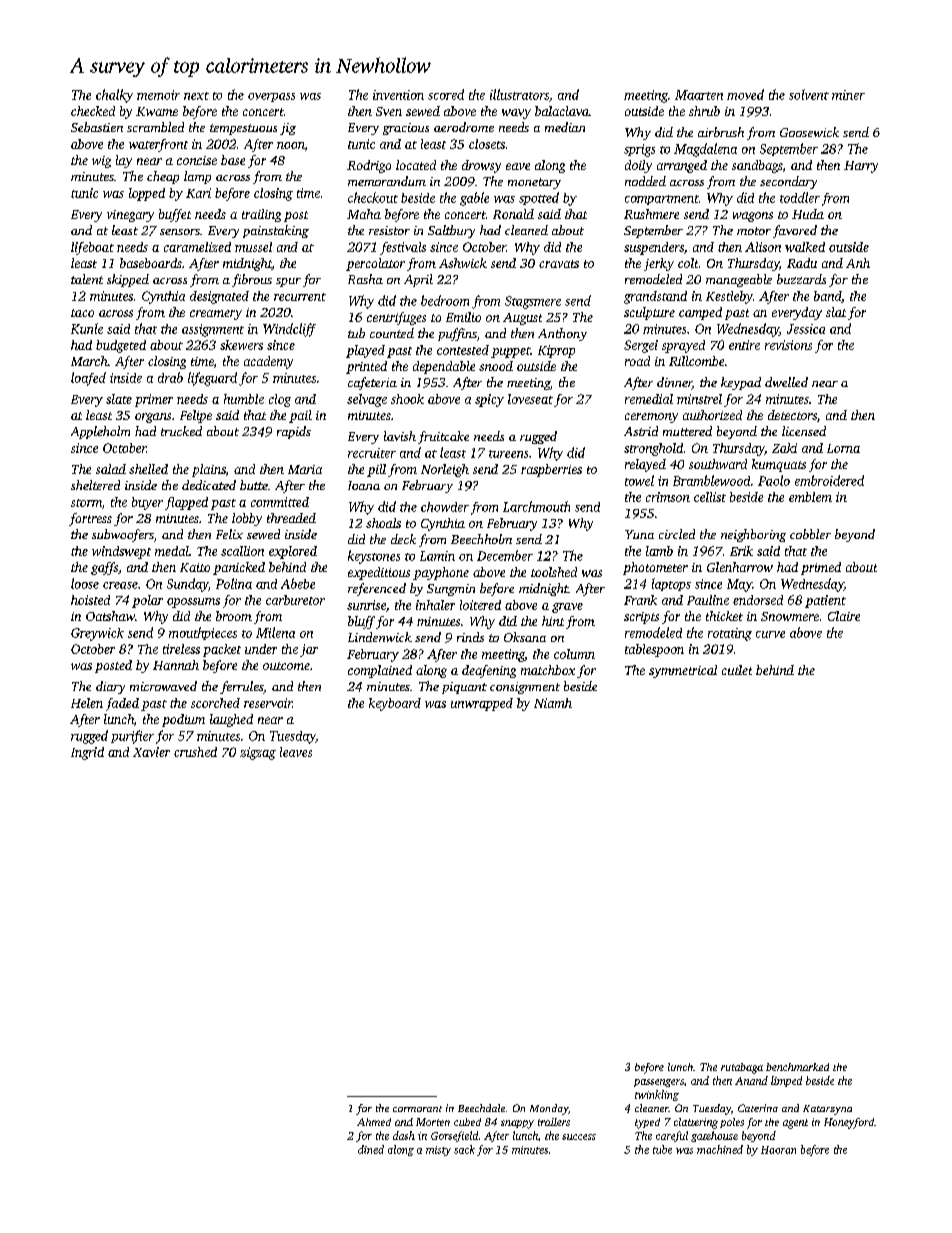 This image has height=1233, width=952. Describe the element at coordinates (745, 94) in the image. I see `moved` at that location.
